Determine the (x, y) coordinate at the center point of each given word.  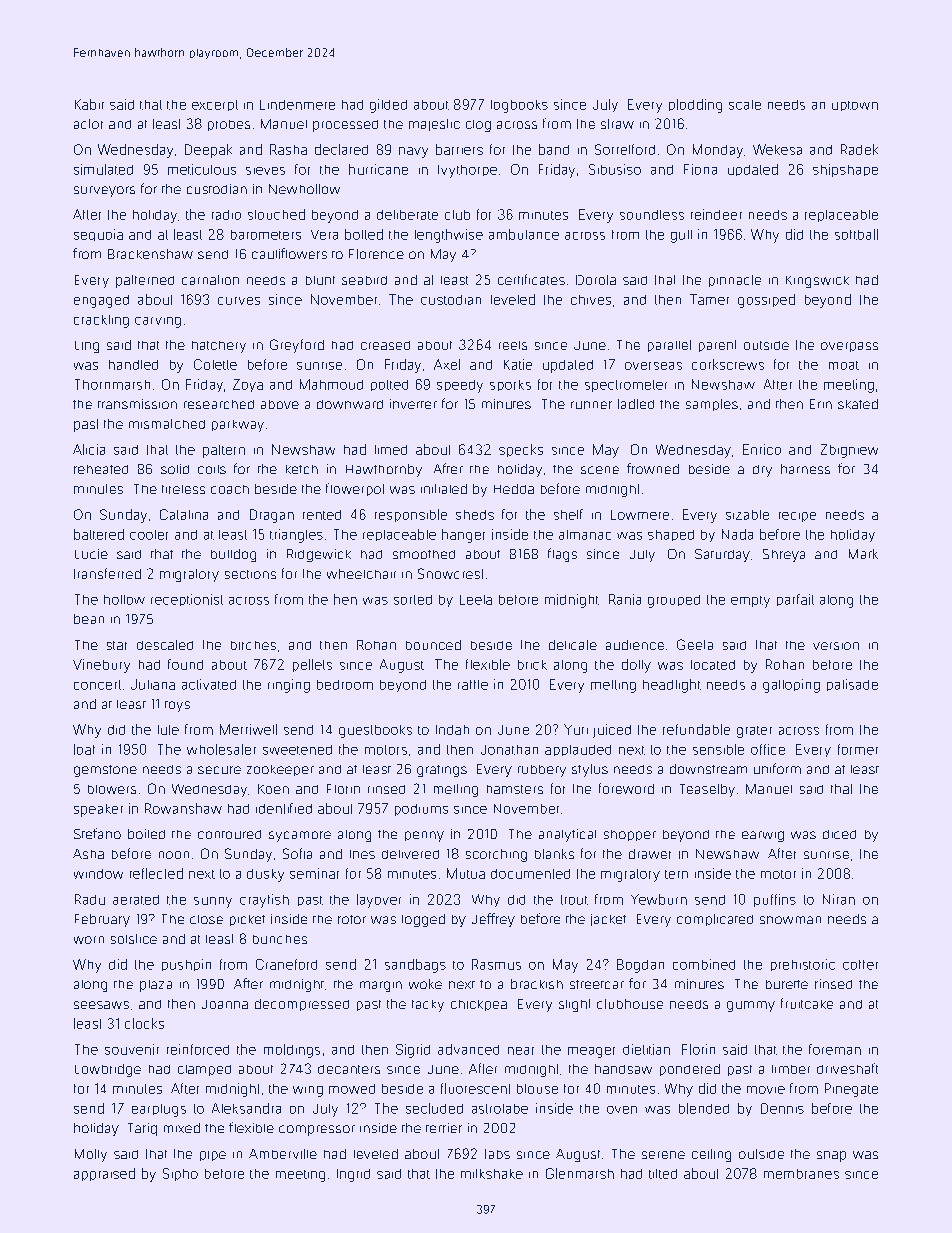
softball (856, 234)
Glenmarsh (580, 1173)
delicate (573, 645)
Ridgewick (319, 555)
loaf (84, 749)
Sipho (180, 1174)
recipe (797, 517)
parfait (795, 600)
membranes (801, 1174)
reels (513, 345)
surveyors (104, 191)
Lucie (91, 554)
